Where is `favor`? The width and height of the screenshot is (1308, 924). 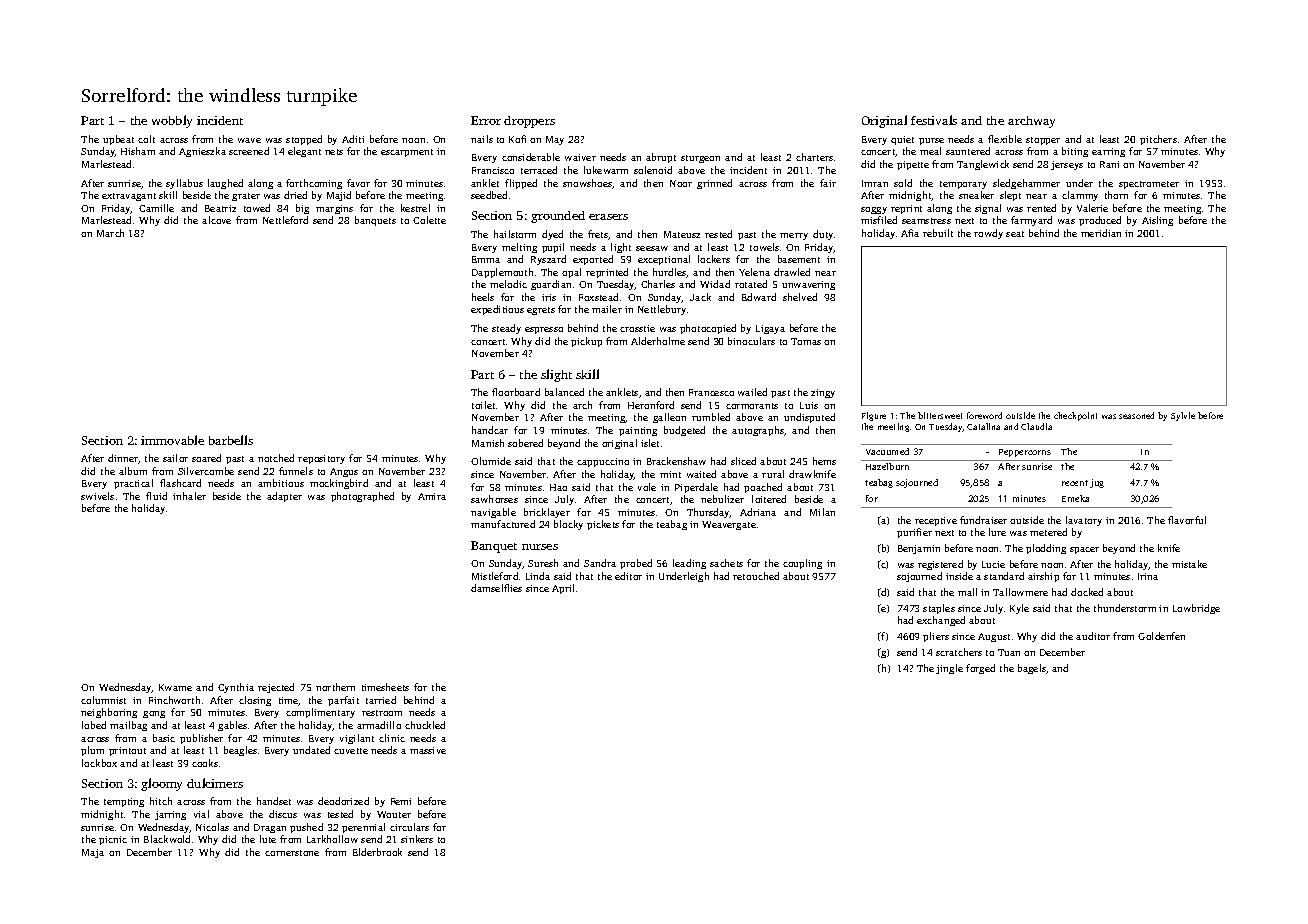 favor is located at coordinates (358, 183).
